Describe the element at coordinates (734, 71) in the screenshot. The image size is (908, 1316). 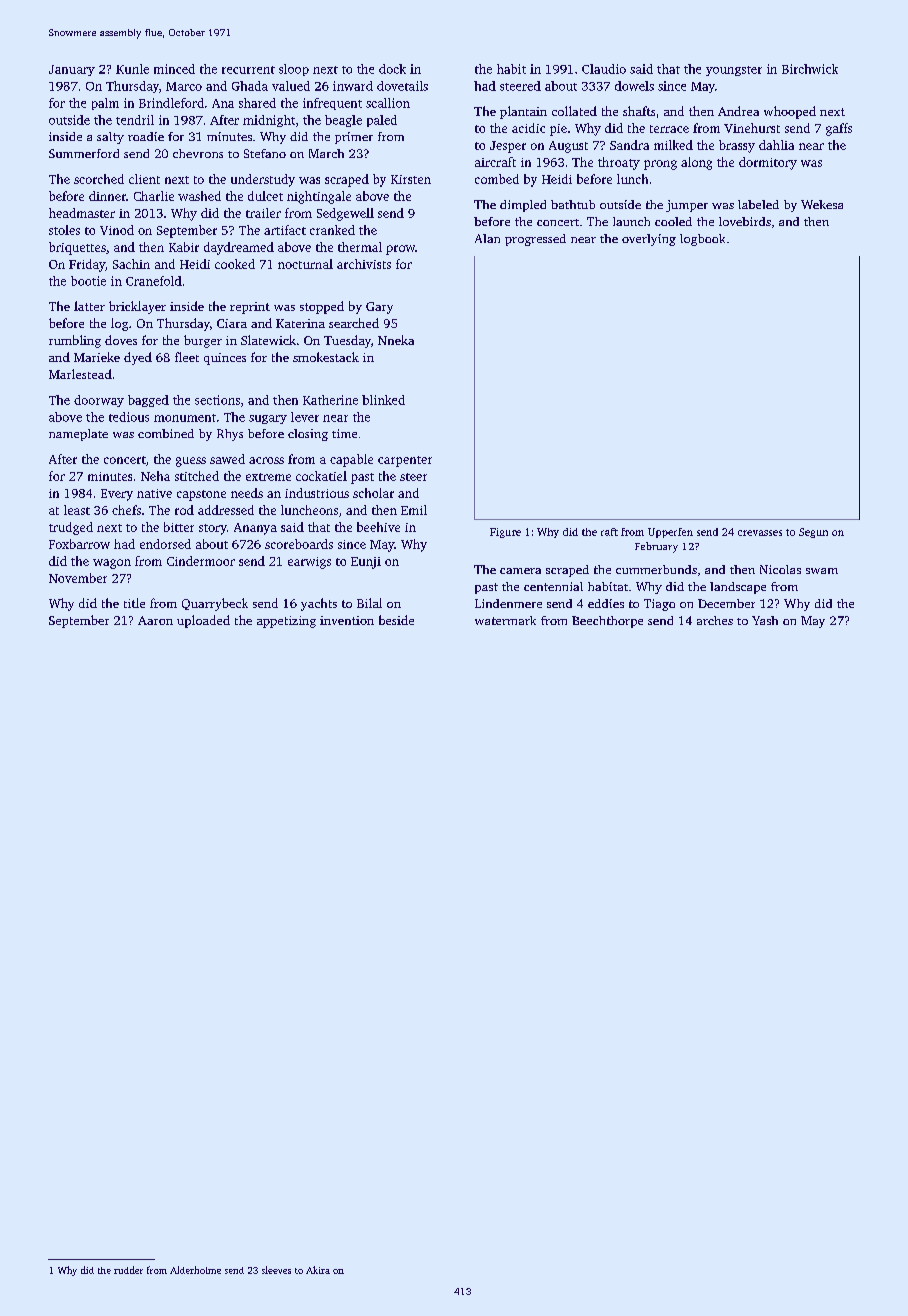
I see `youngster` at that location.
